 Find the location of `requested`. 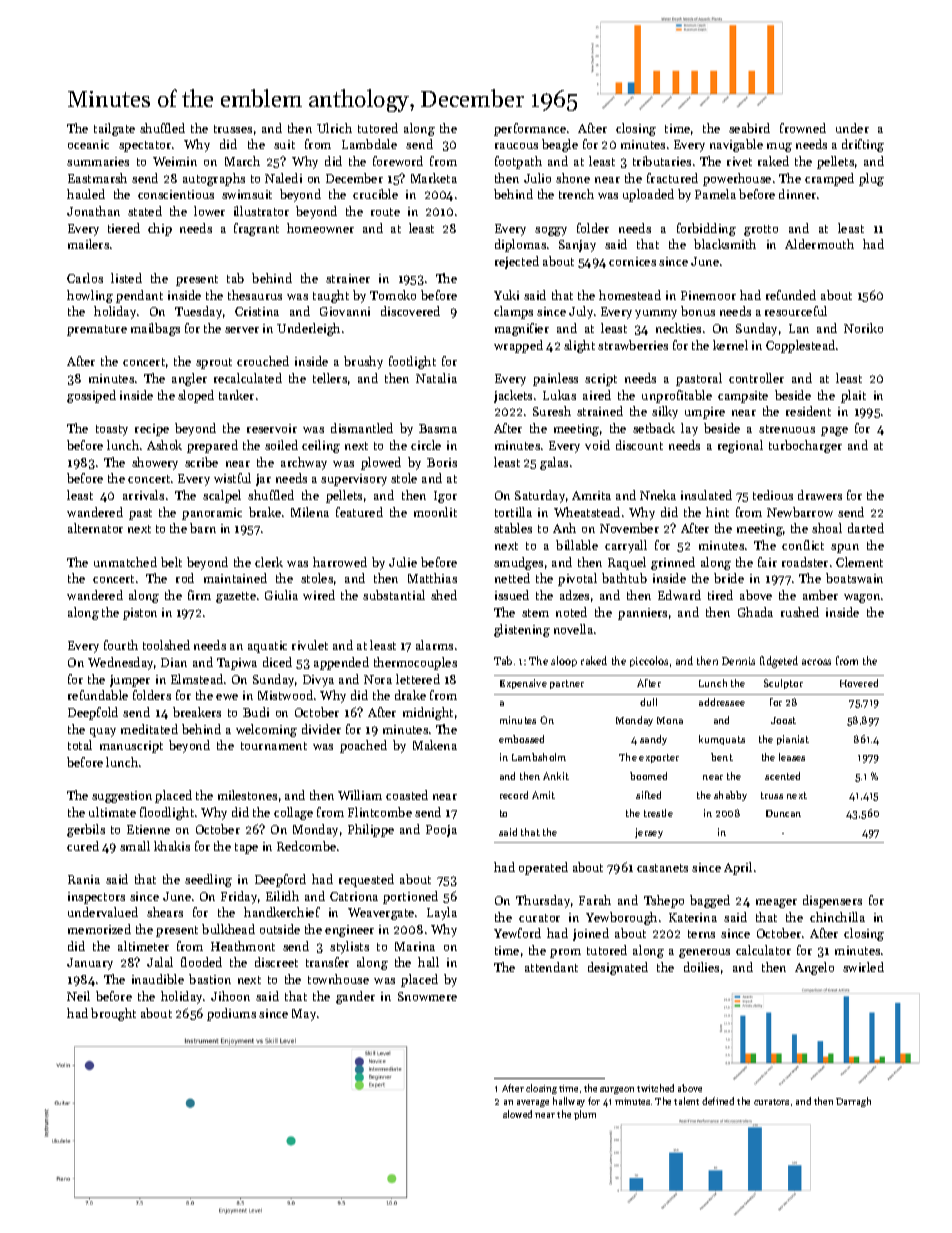

requested is located at coordinates (366, 880).
